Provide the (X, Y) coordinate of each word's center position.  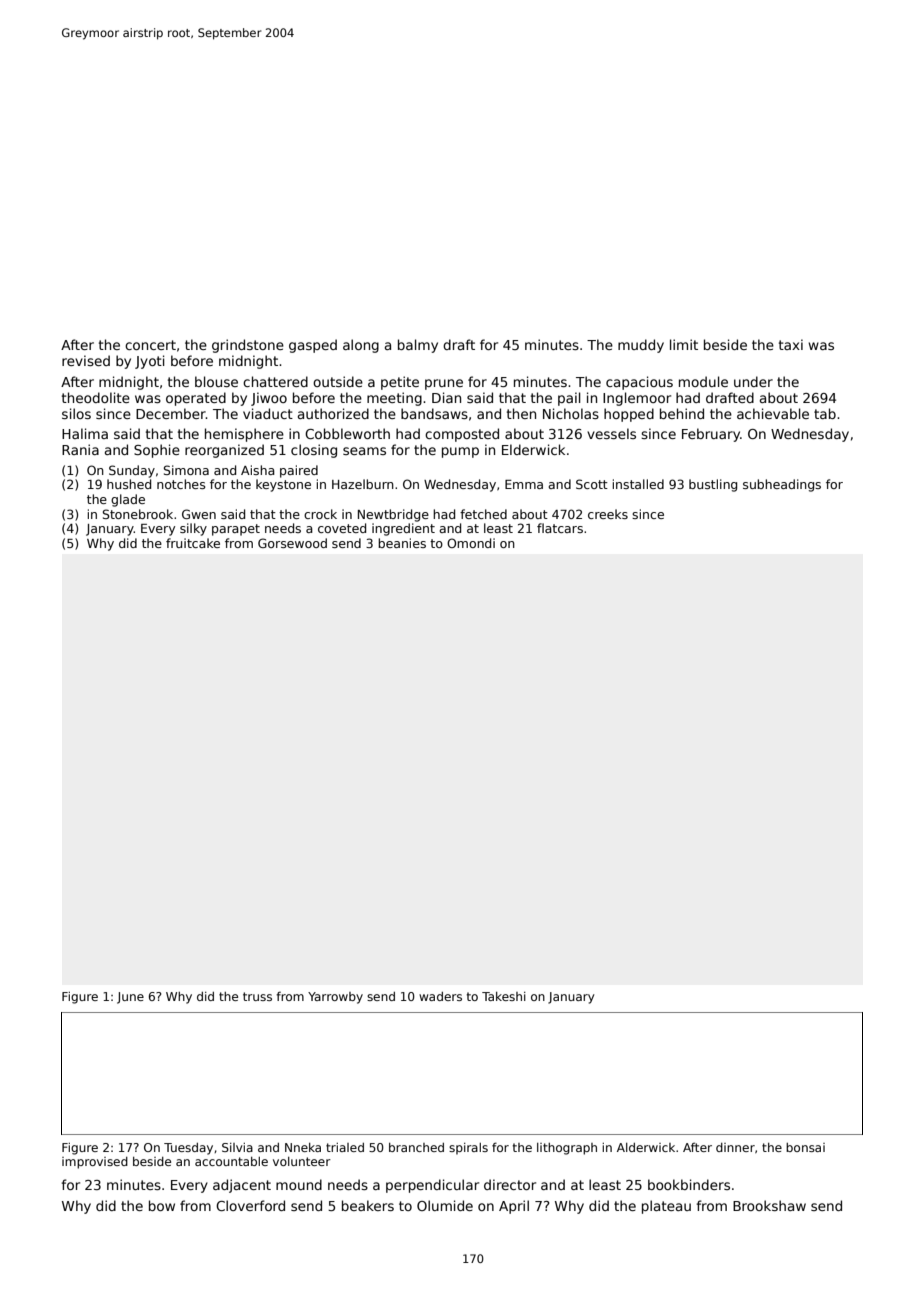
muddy (641, 346)
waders (440, 996)
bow (162, 1205)
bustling (713, 485)
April (514, 1207)
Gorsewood (292, 543)
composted (462, 435)
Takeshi (504, 996)
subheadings (782, 485)
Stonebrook (138, 514)
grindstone (248, 346)
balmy (418, 346)
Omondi (471, 543)
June (130, 998)
